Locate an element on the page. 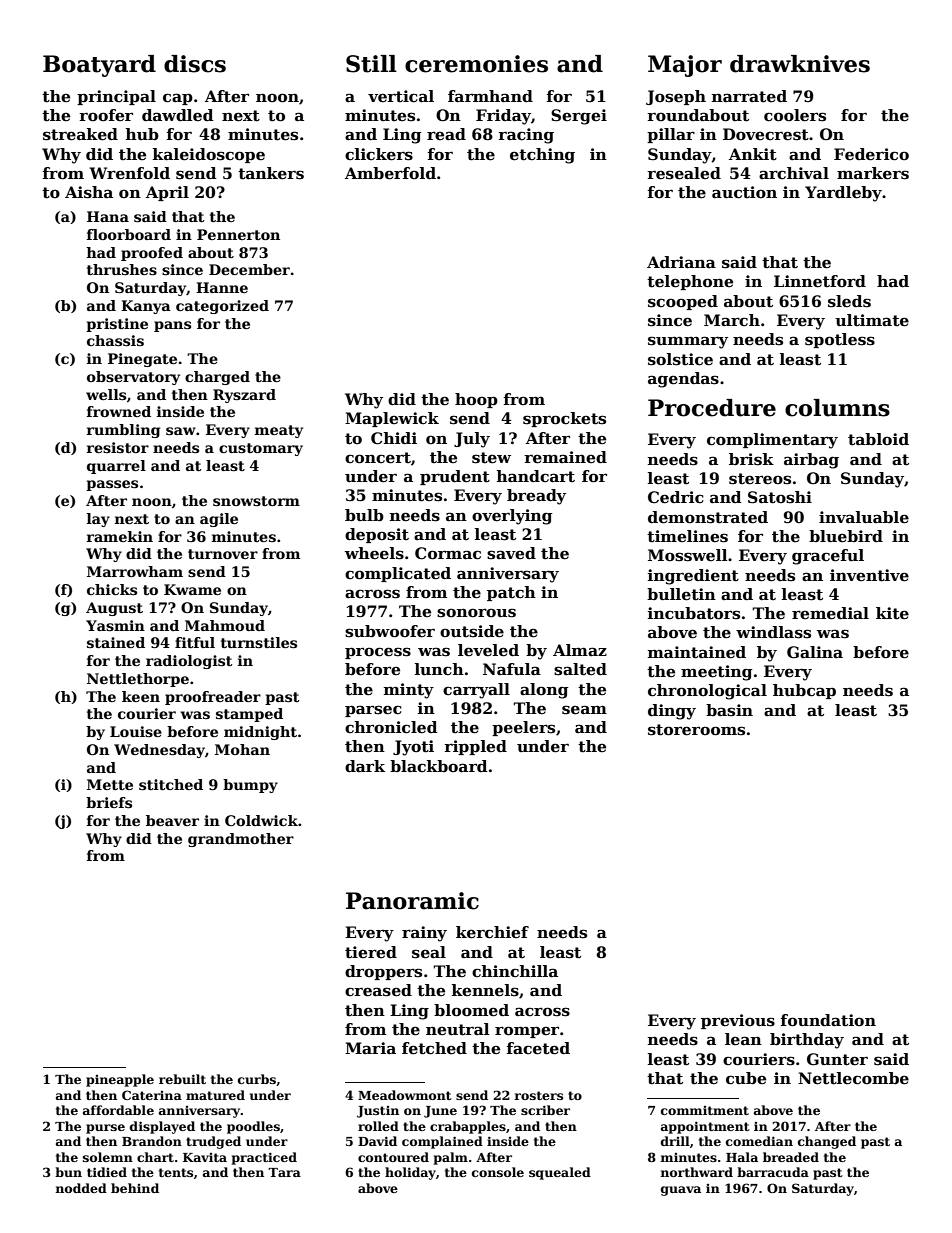 This document has height=1233, width=952. Still is located at coordinates (371, 64).
